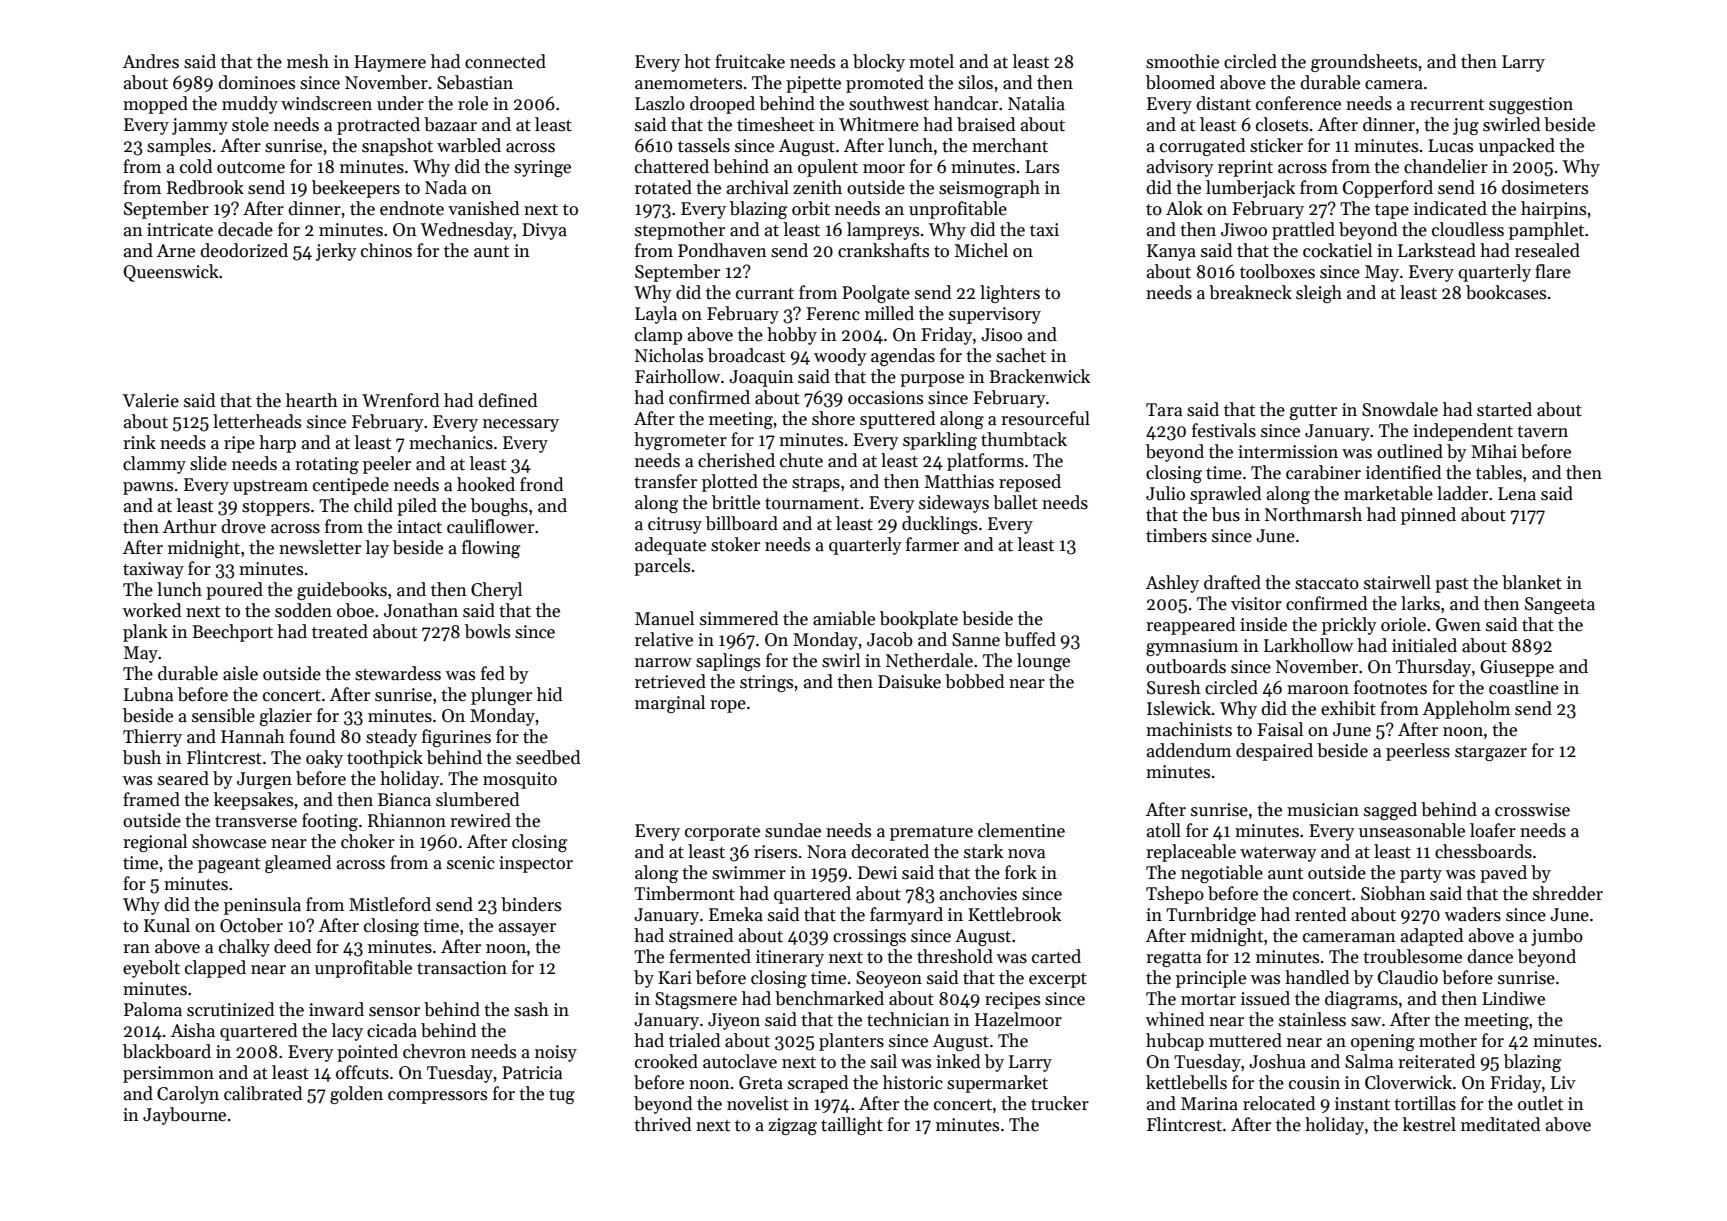 The image size is (1727, 1221). Describe the element at coordinates (666, 1061) in the page. I see `crooked` at that location.
